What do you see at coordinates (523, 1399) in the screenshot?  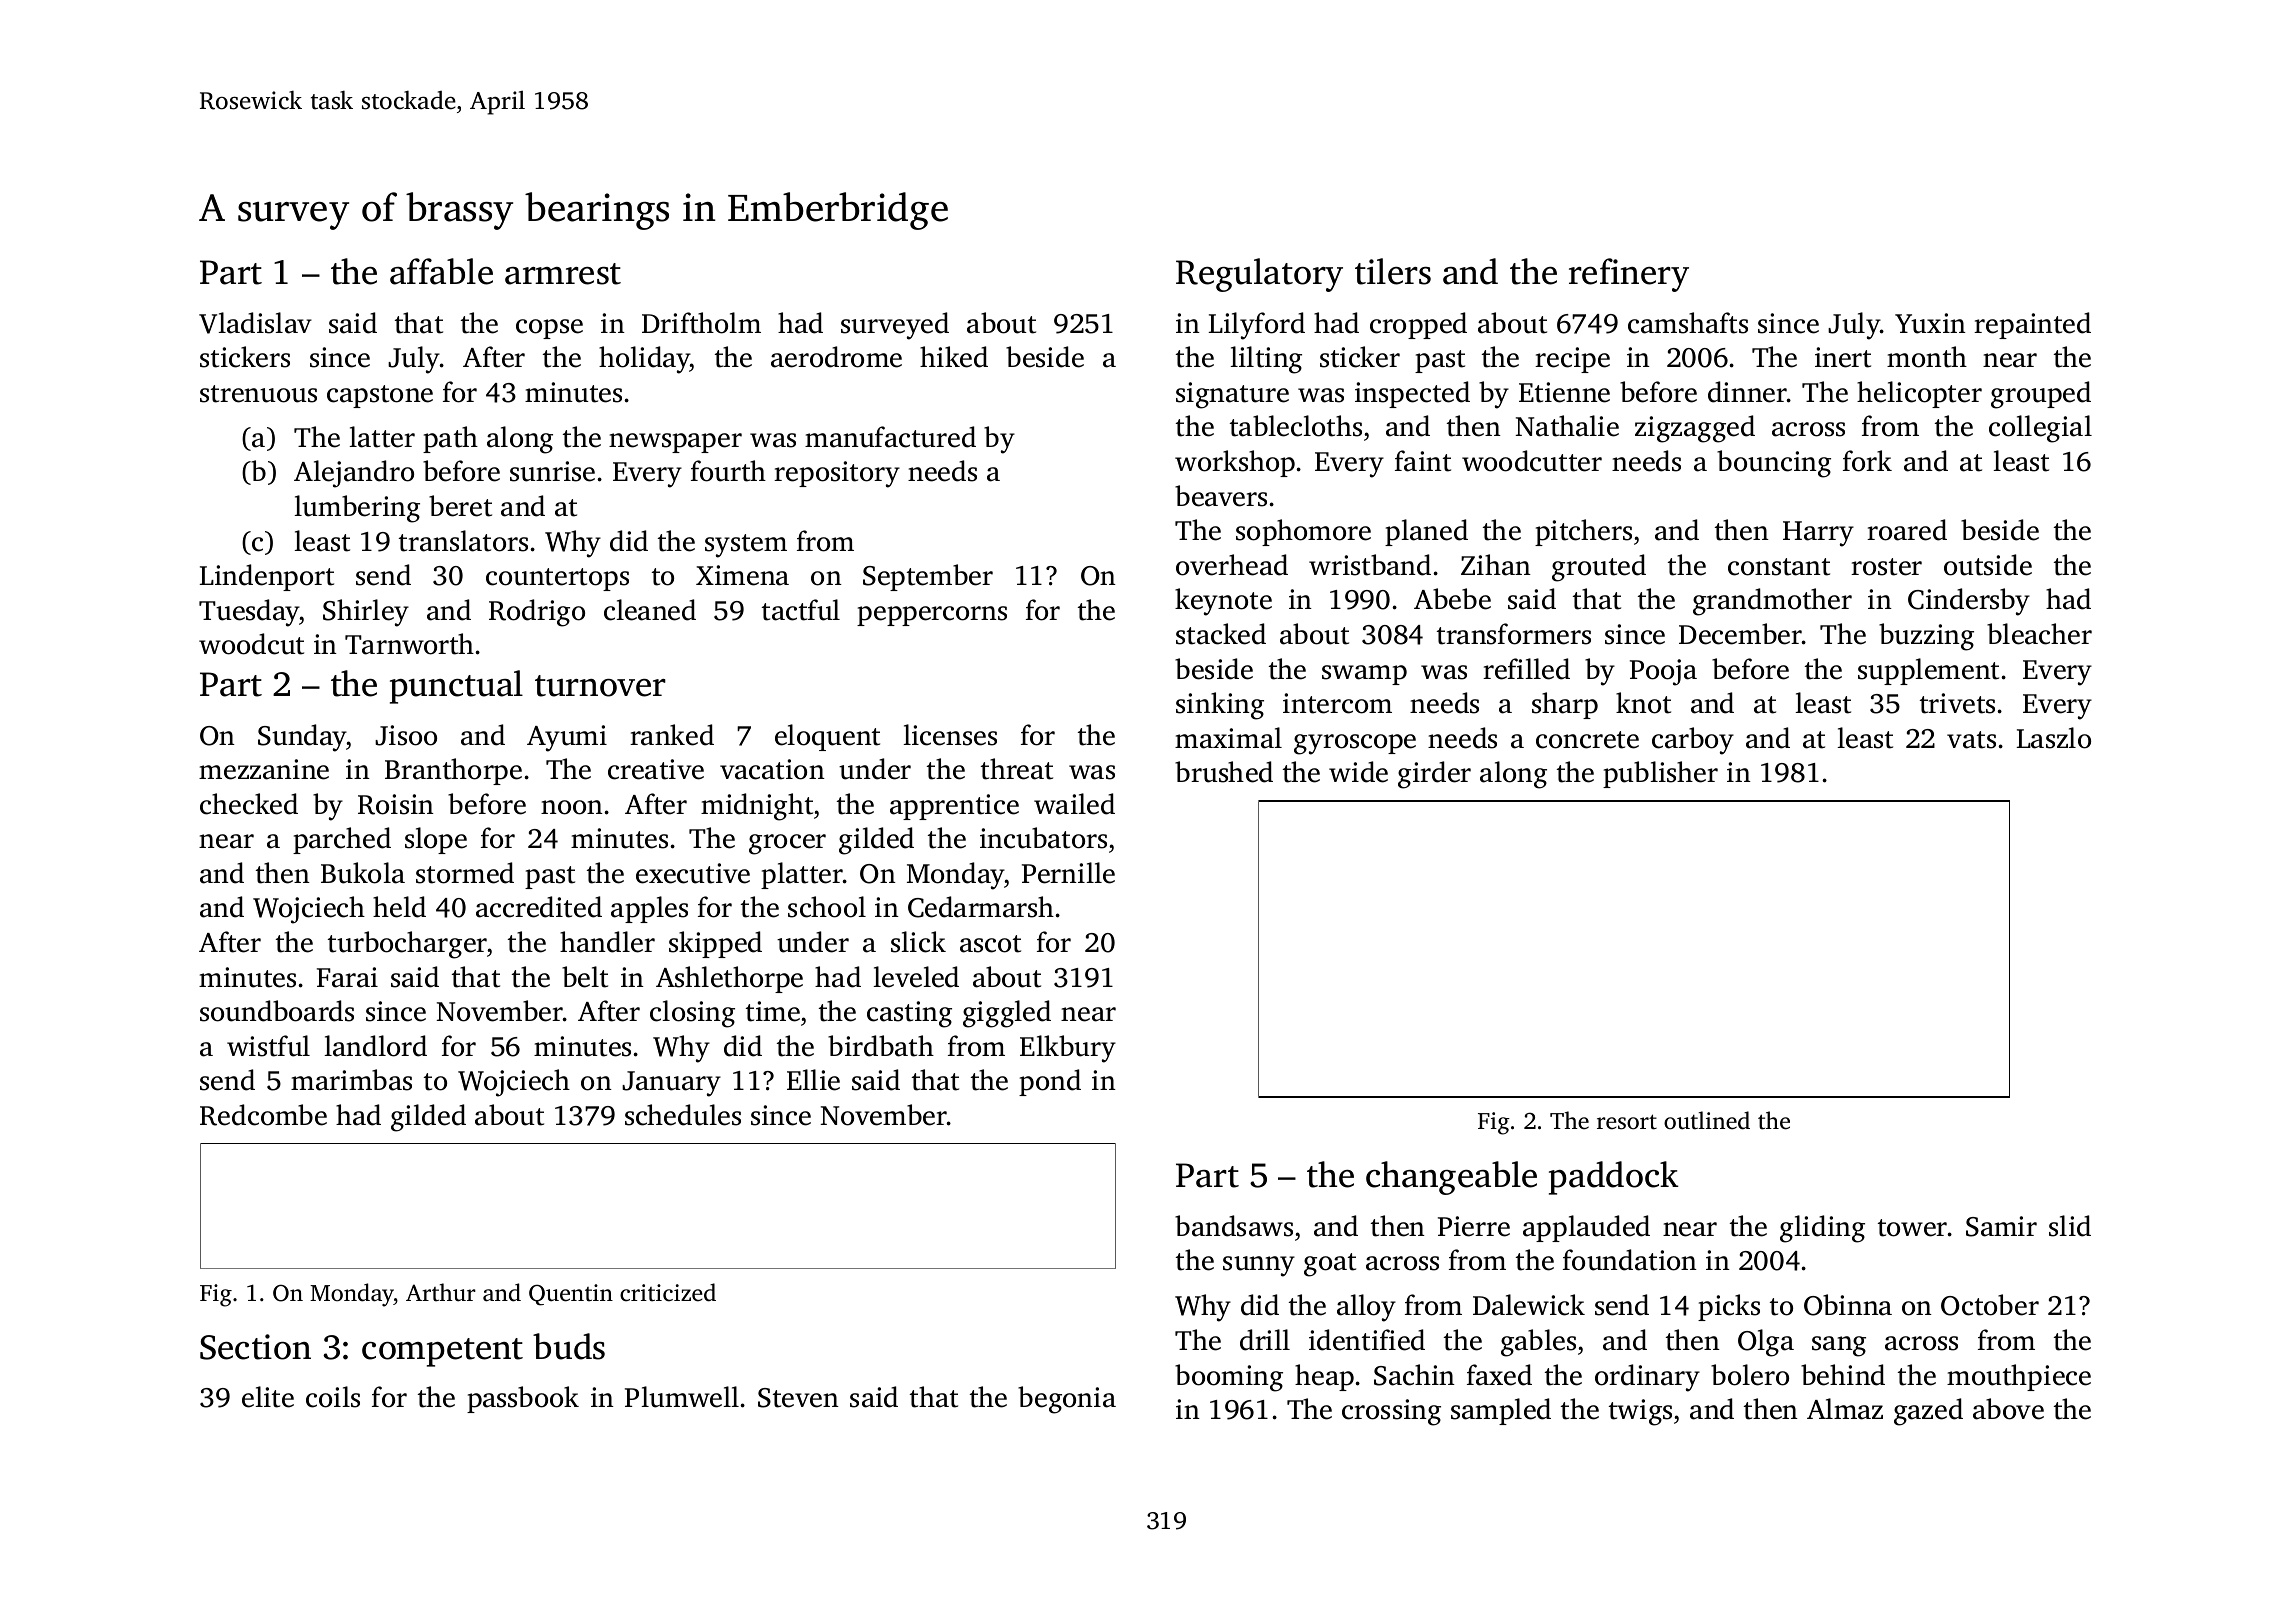 I see `passbook` at bounding box center [523, 1399].
